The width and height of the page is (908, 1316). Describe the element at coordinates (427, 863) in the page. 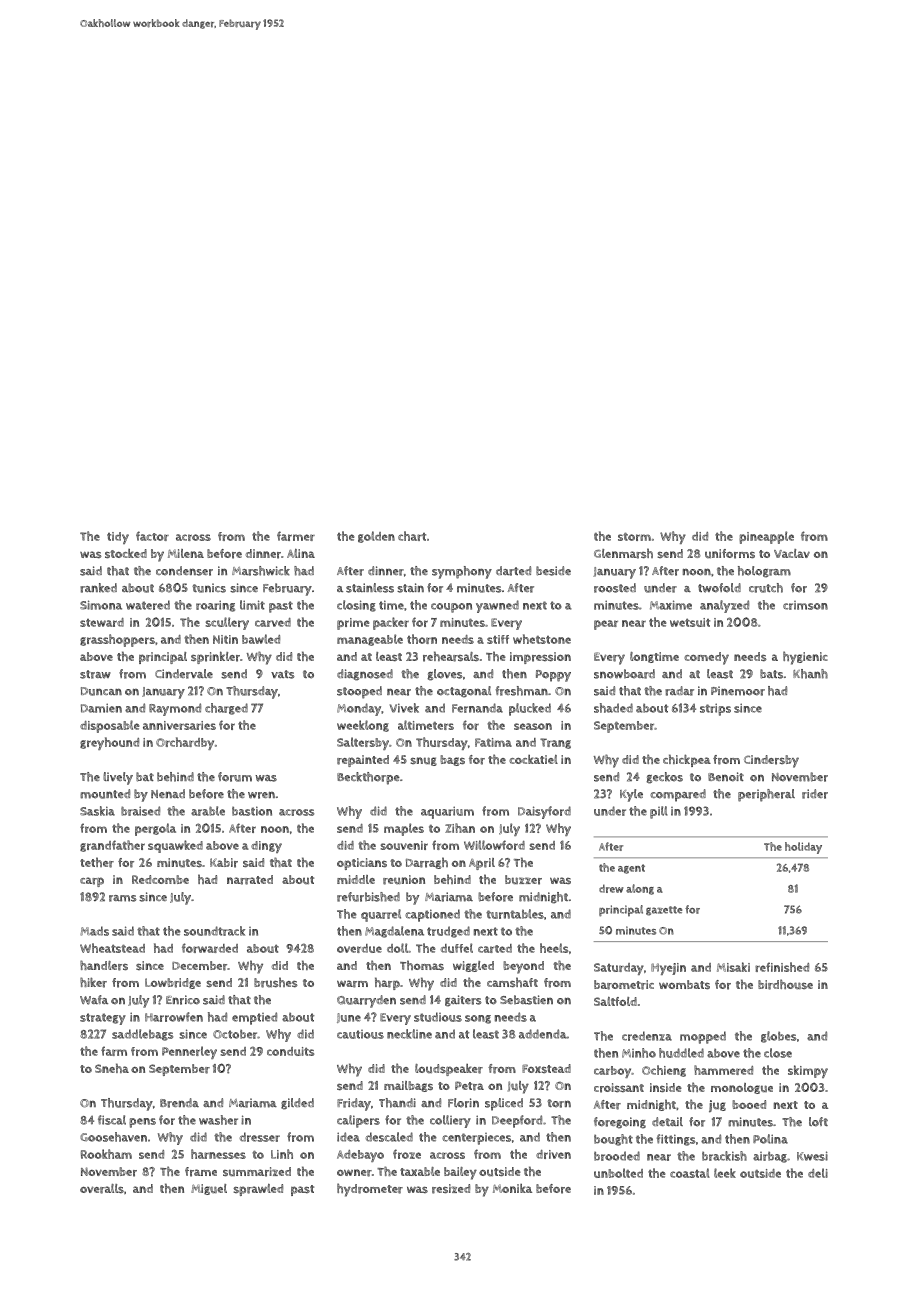

I see `Darragh` at that location.
